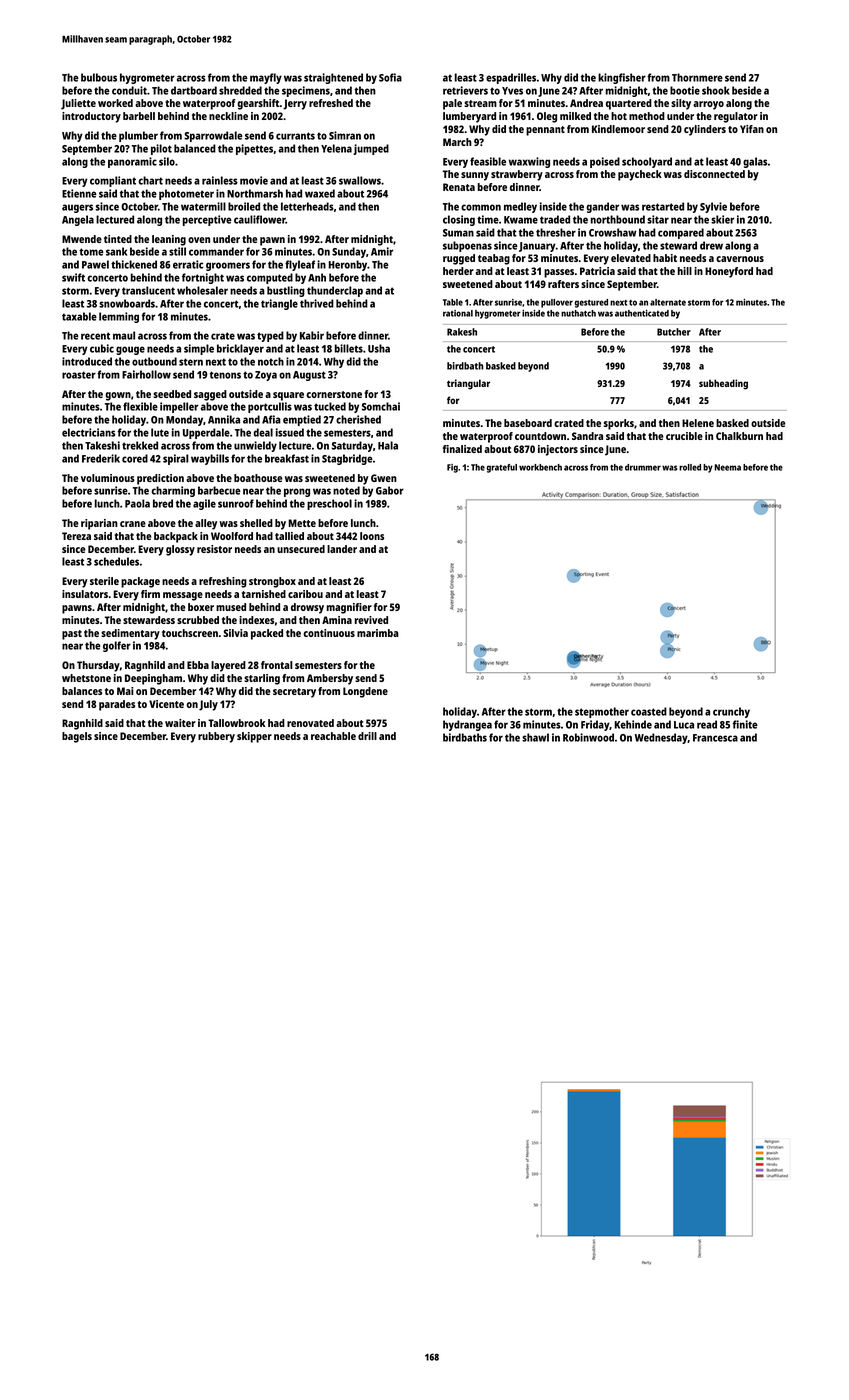 The height and width of the document is (1400, 849). What do you see at coordinates (643, 467) in the document?
I see `drummer` at bounding box center [643, 467].
